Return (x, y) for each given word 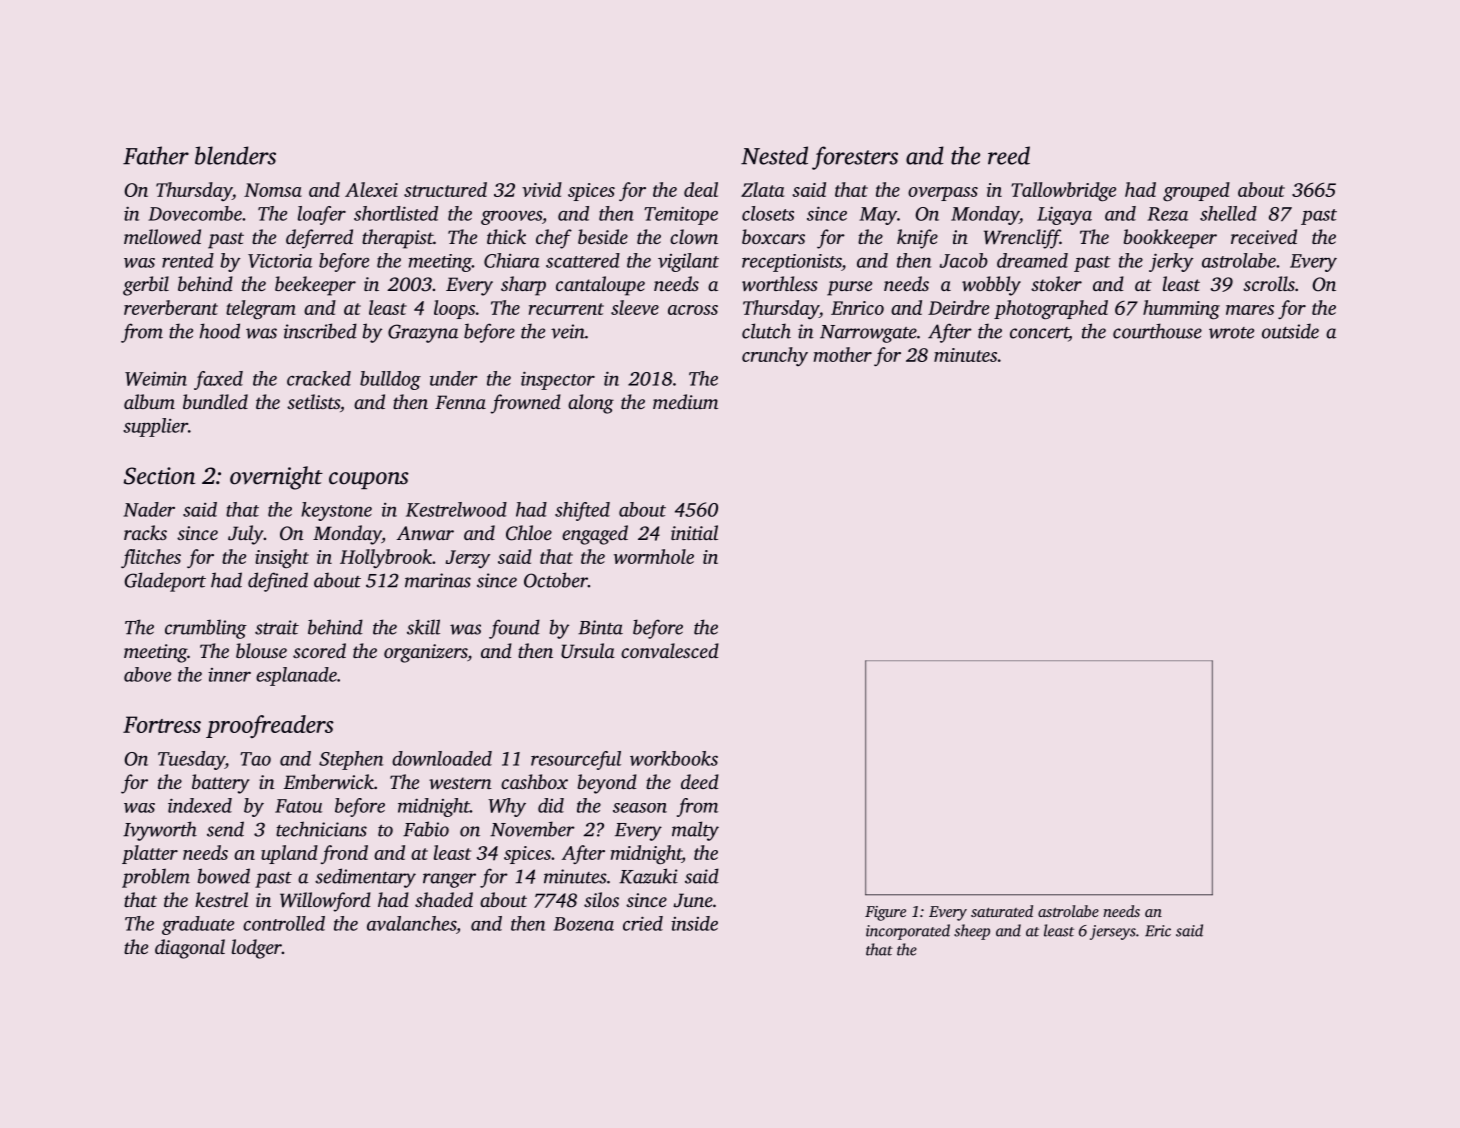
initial (694, 532)
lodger (257, 949)
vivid (542, 189)
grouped (1196, 191)
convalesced (670, 650)
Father (156, 155)
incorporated (908, 932)
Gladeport (165, 582)
